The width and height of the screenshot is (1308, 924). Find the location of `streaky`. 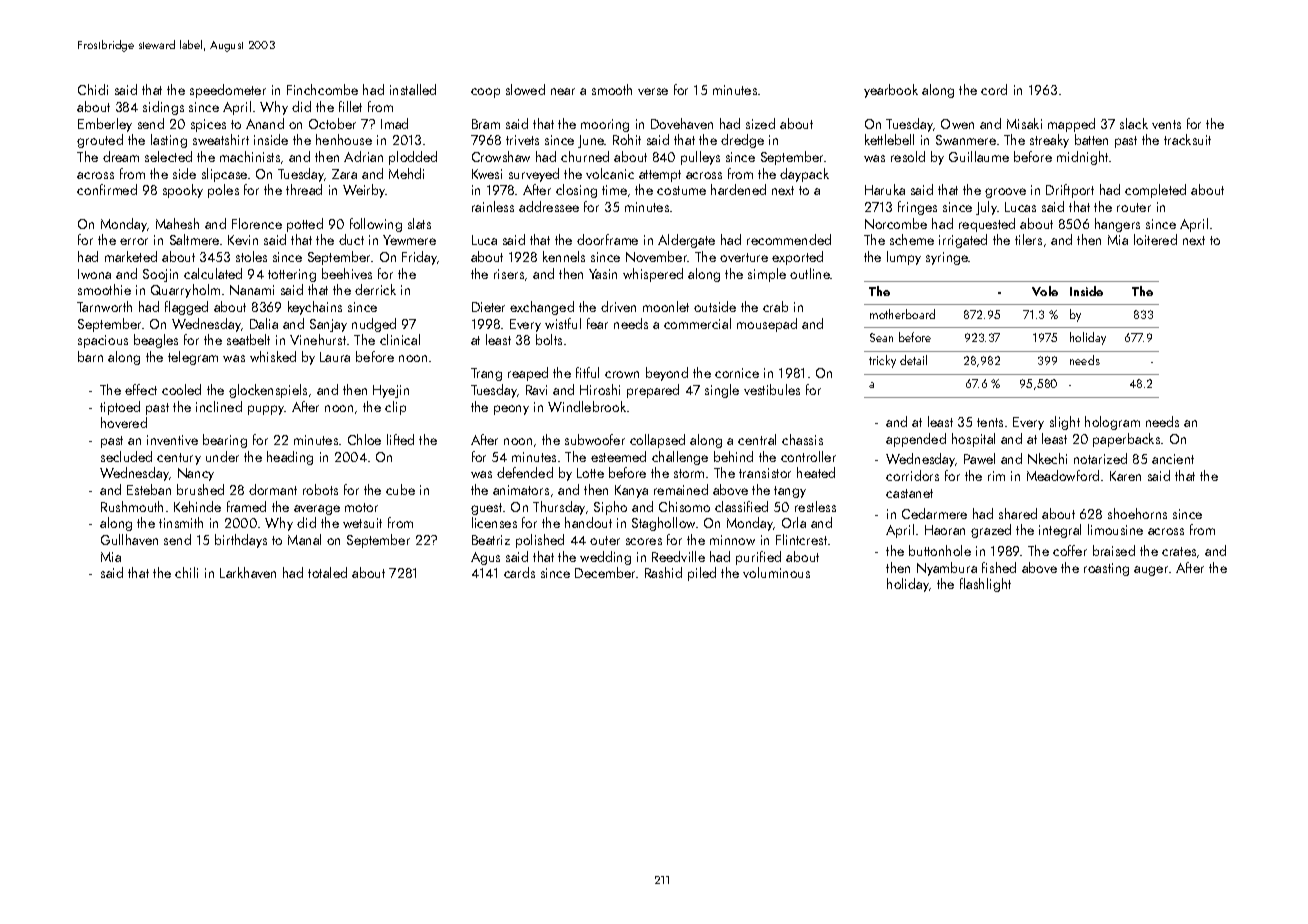

streaky is located at coordinates (1049, 141).
